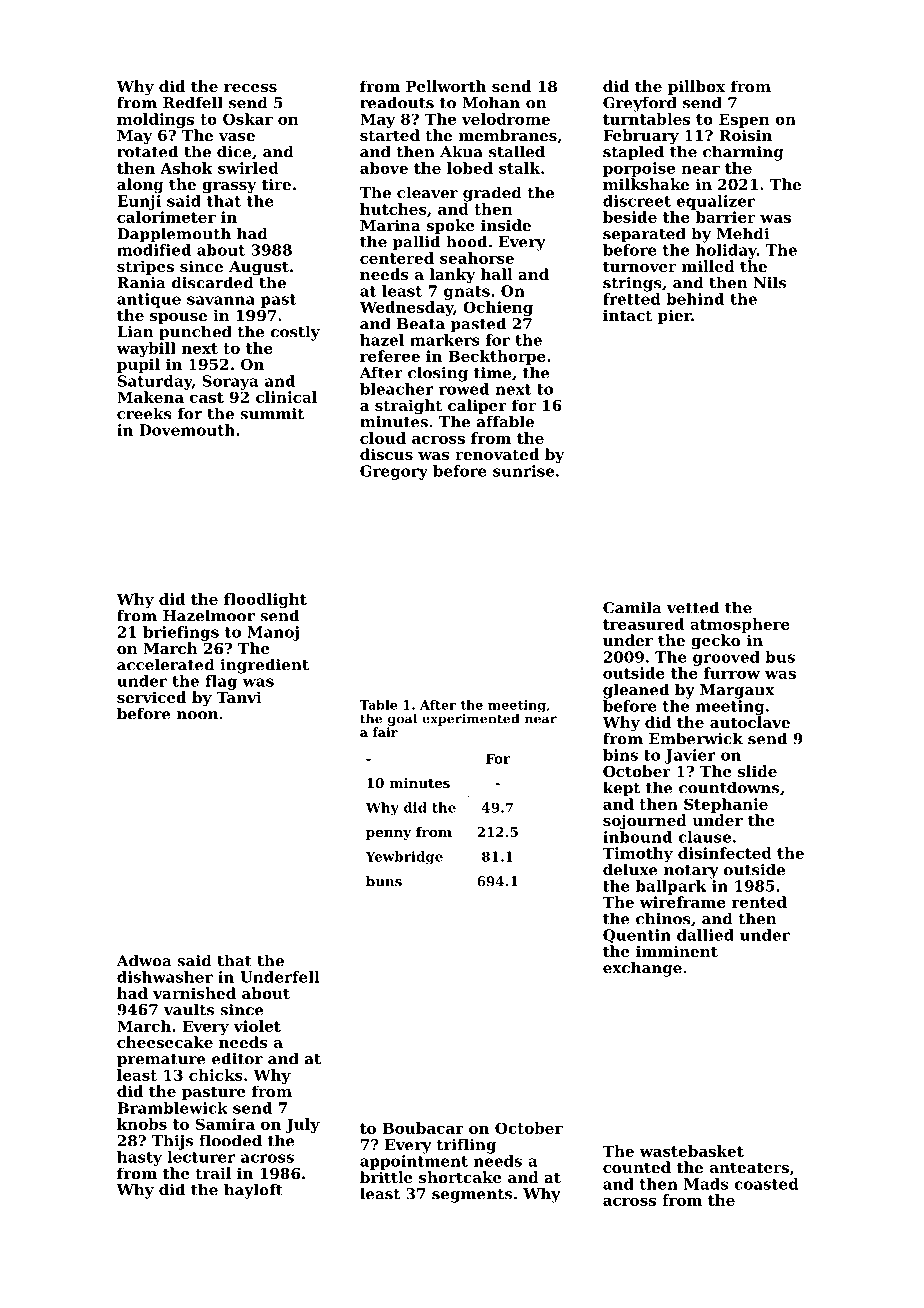 This screenshot has width=924, height=1308. I want to click on buns, so click(384, 881).
